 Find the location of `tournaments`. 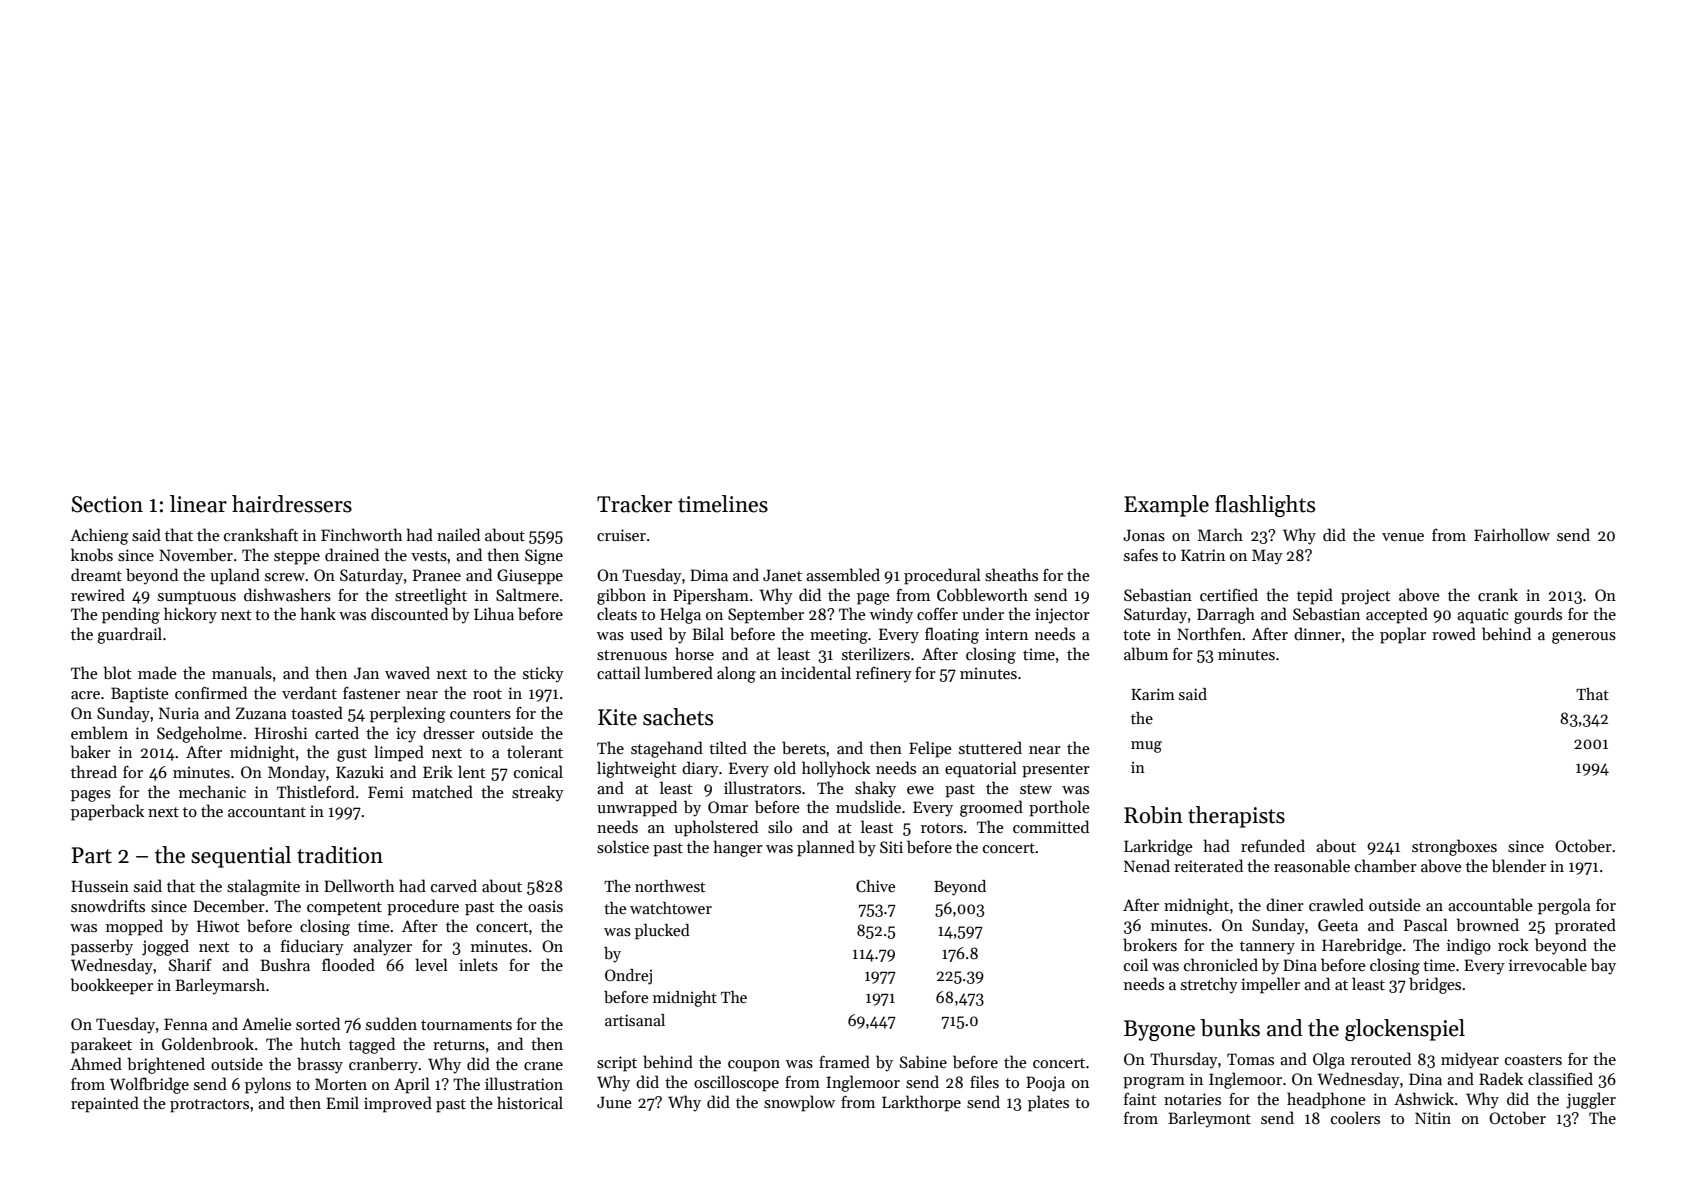

tournaments is located at coordinates (466, 1025).
